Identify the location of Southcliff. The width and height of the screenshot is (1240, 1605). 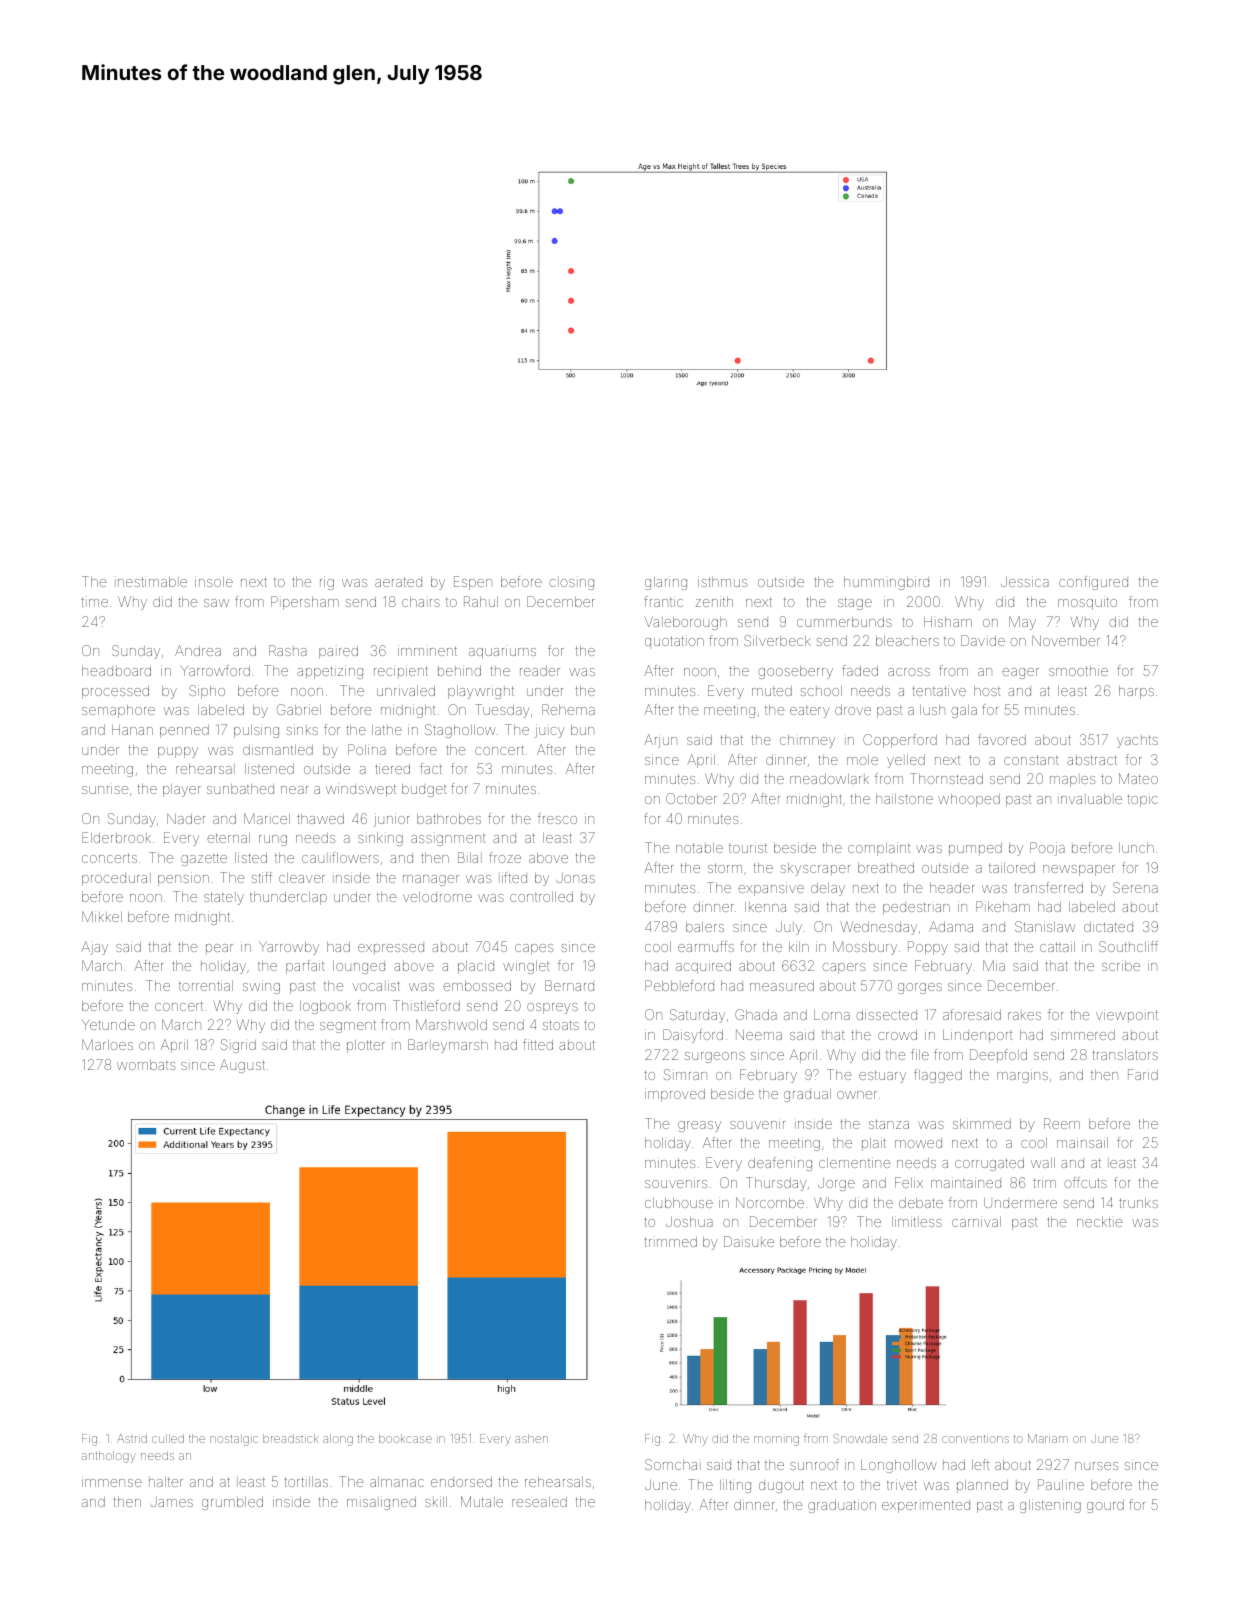
(1128, 946).
